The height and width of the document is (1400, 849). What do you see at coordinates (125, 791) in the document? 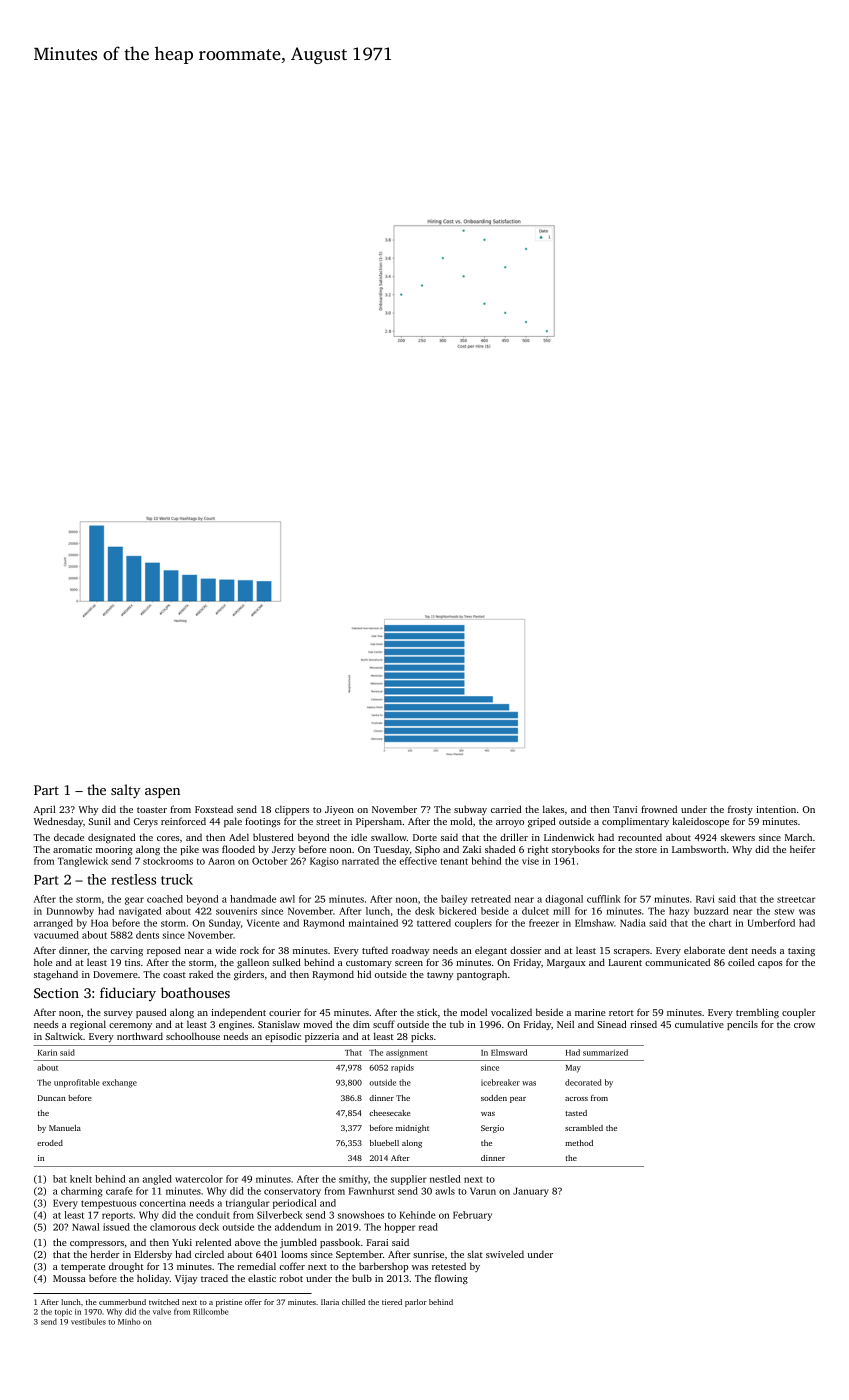
I see `salty` at bounding box center [125, 791].
